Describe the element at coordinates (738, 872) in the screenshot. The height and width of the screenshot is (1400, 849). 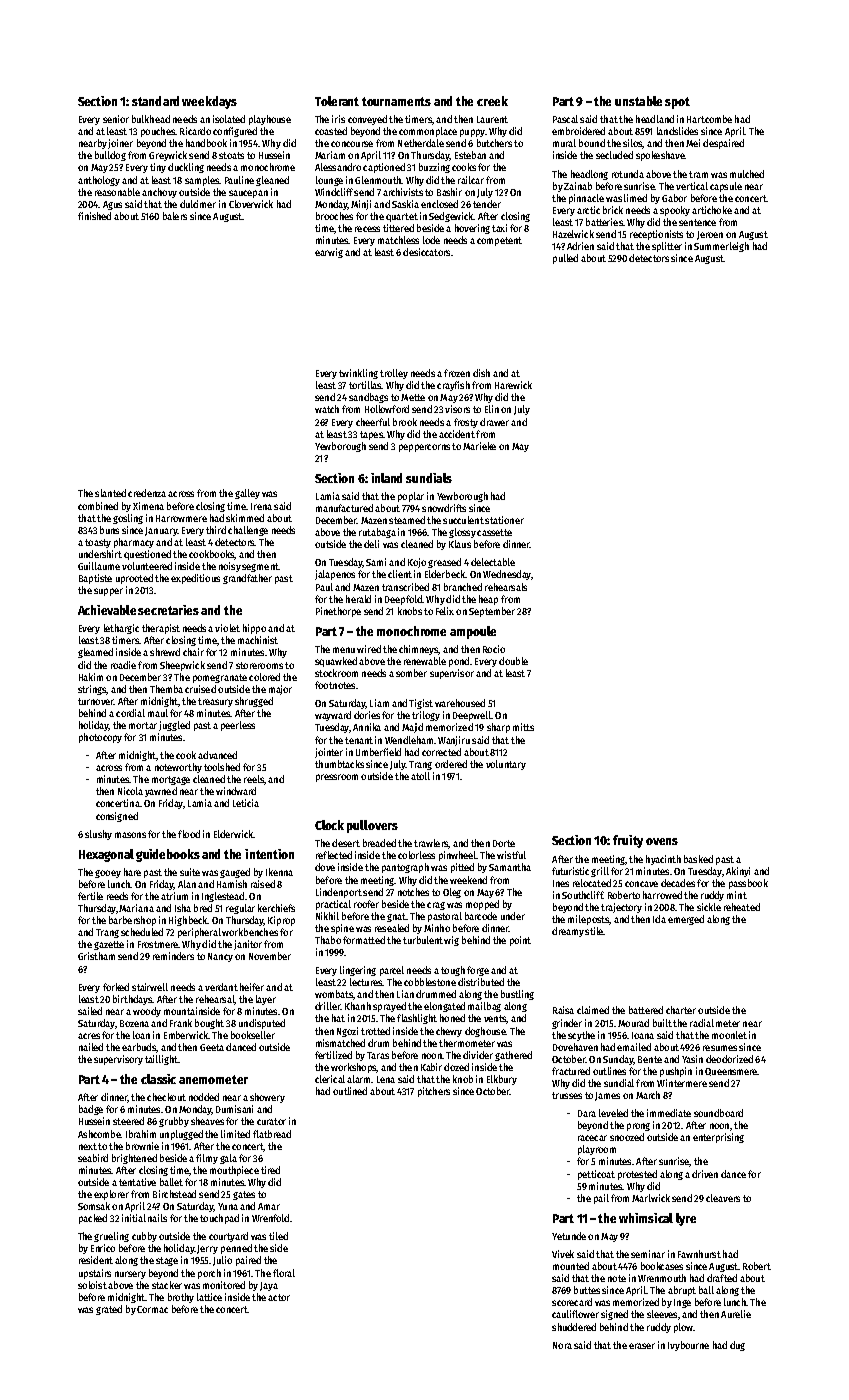
I see `Akinyi` at that location.
